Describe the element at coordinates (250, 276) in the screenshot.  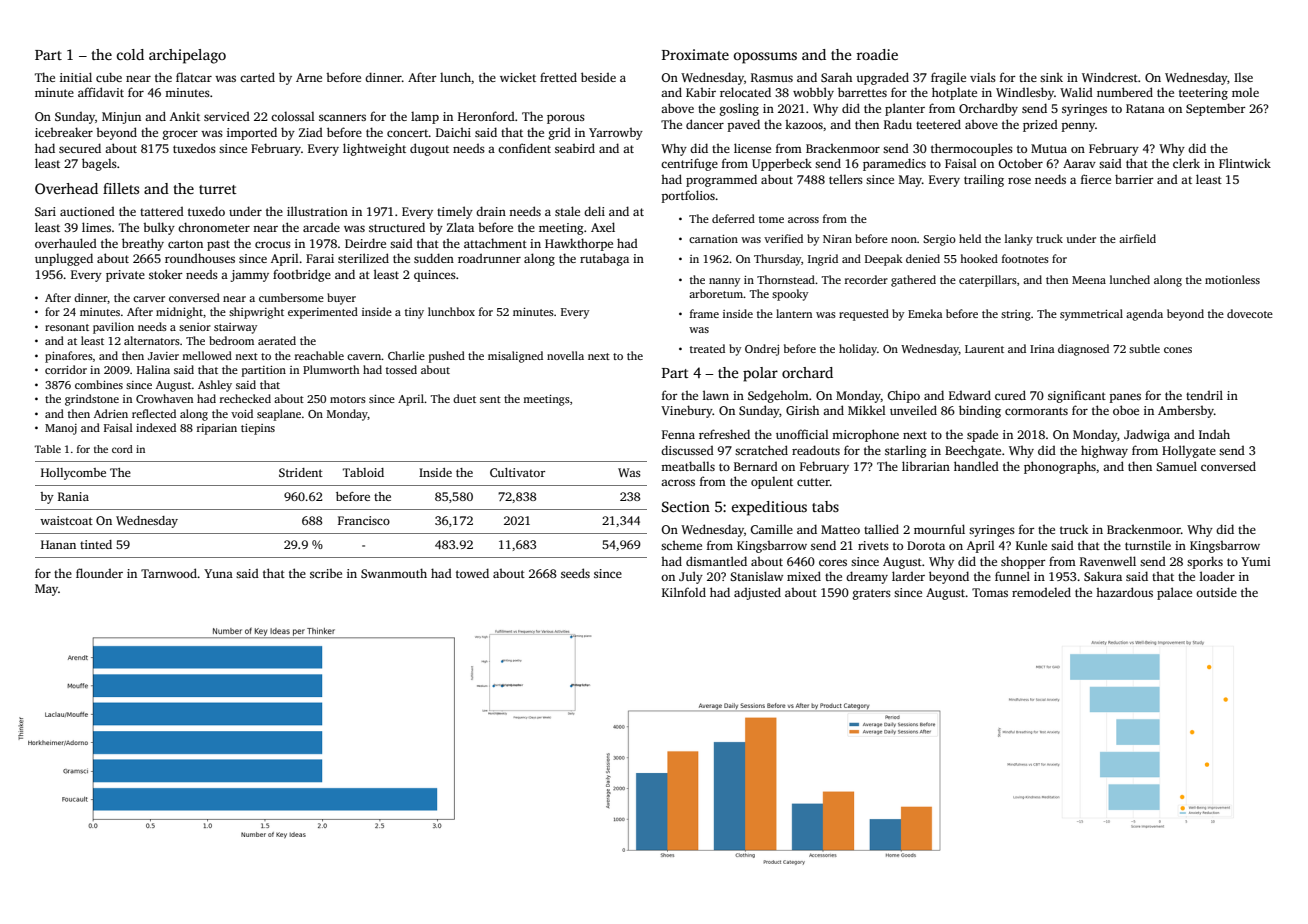
I see `jammy` at that location.
